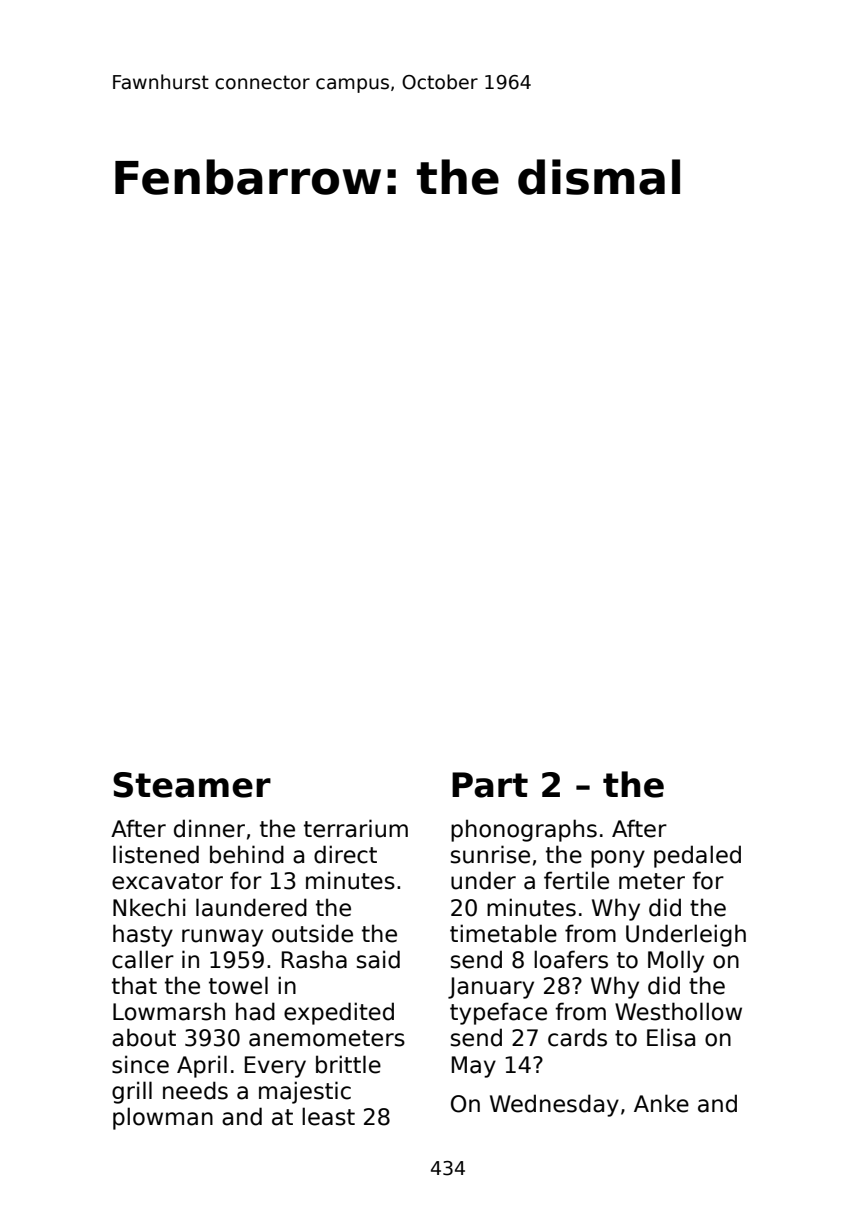 The height and width of the image is (1220, 860). Describe the element at coordinates (167, 881) in the image. I see `excavator` at that location.
